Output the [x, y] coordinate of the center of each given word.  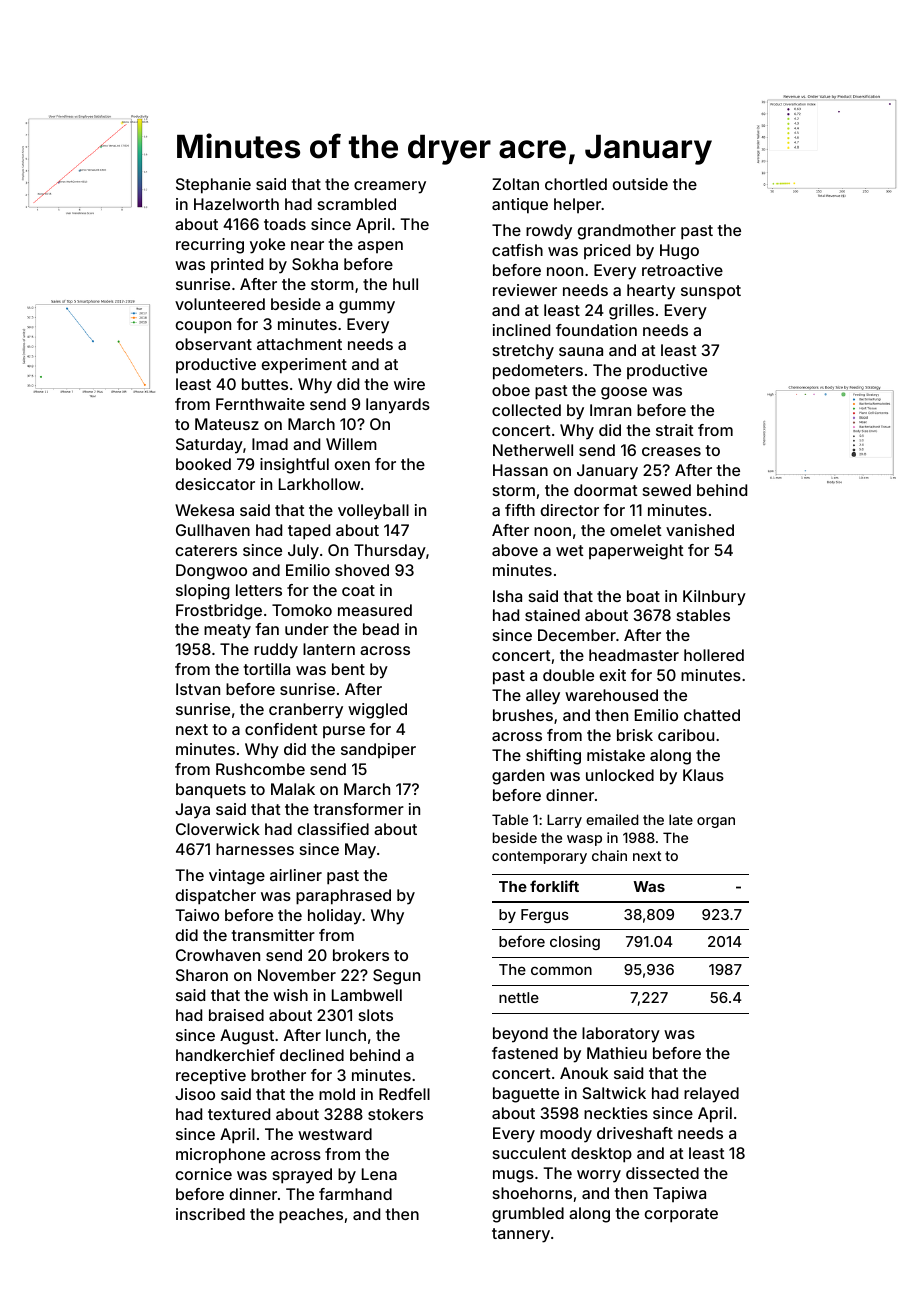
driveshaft [635, 1133]
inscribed [210, 1214]
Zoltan [515, 184]
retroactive [682, 270]
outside [640, 184]
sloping [203, 592]
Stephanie [213, 186]
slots [376, 1015]
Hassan [520, 470]
